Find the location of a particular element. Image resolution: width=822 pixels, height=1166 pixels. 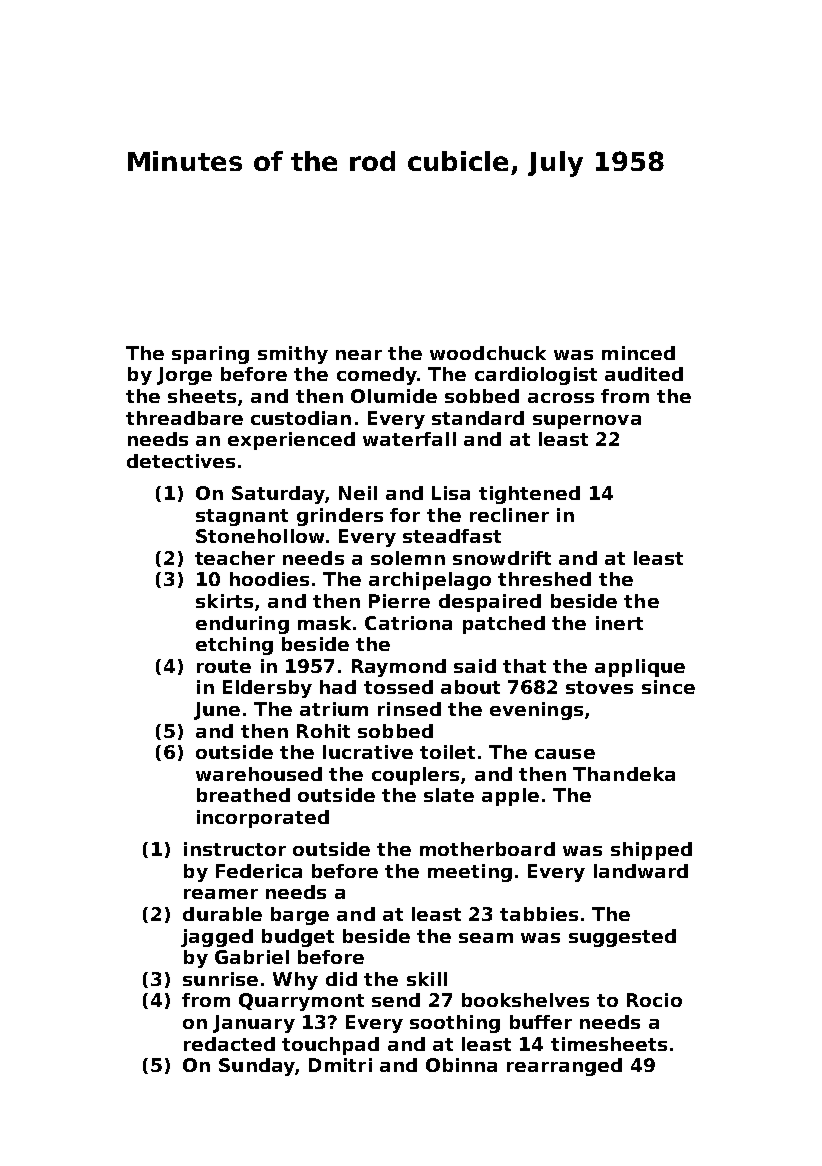

Jorge is located at coordinates (184, 376).
